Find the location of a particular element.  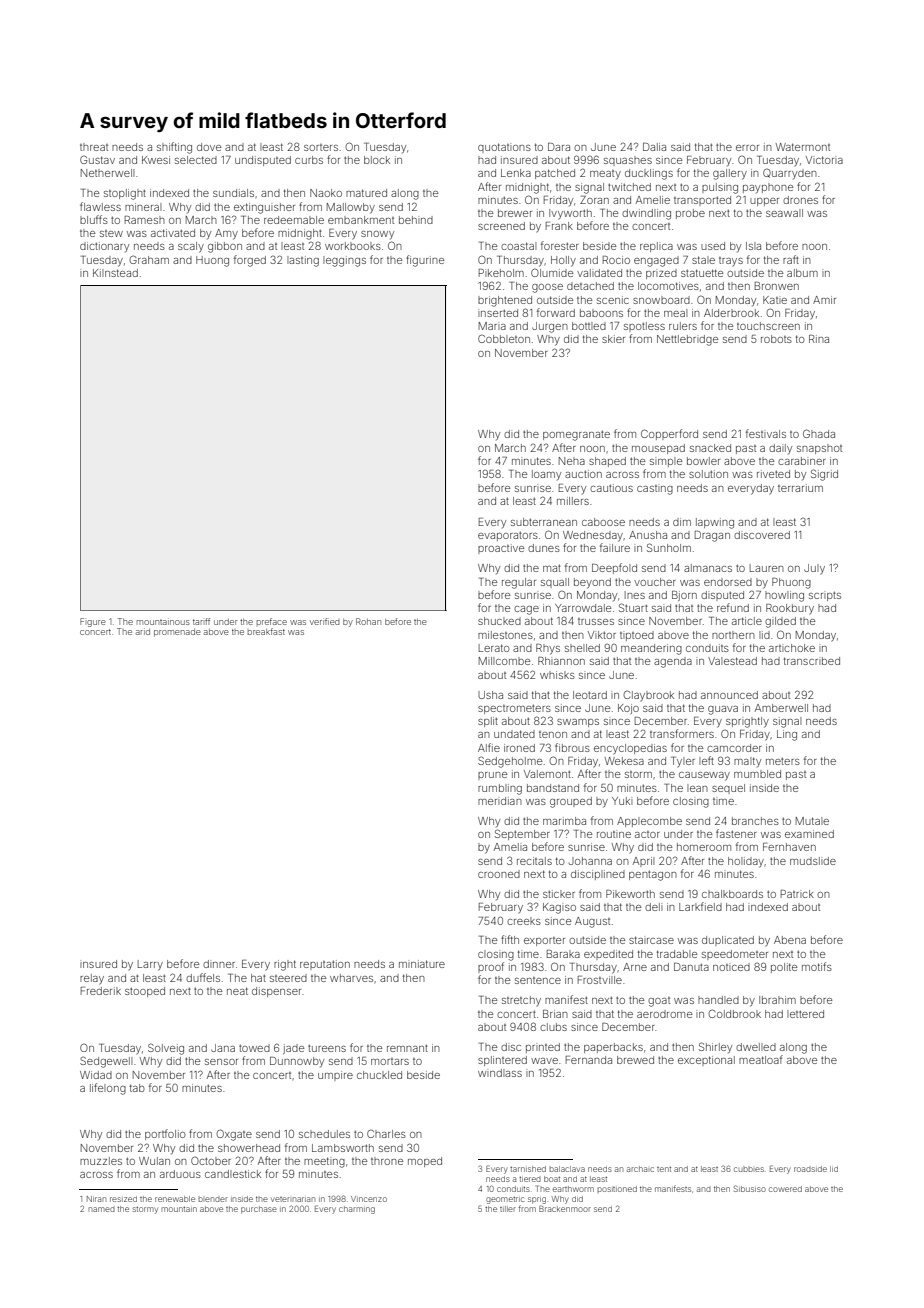

album is located at coordinates (802, 273).
